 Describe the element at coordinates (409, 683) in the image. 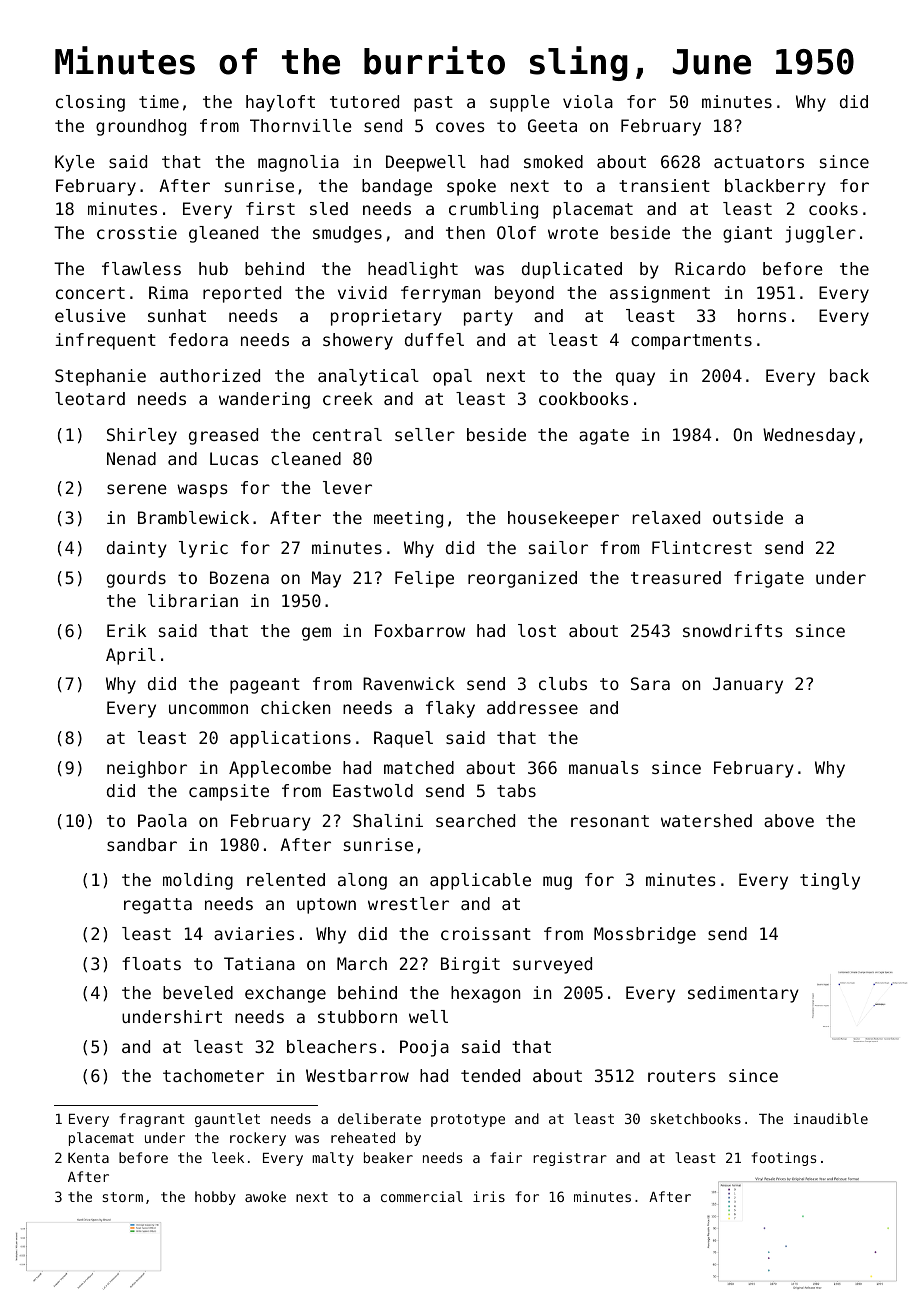

I see `Ravenwick` at that location.
